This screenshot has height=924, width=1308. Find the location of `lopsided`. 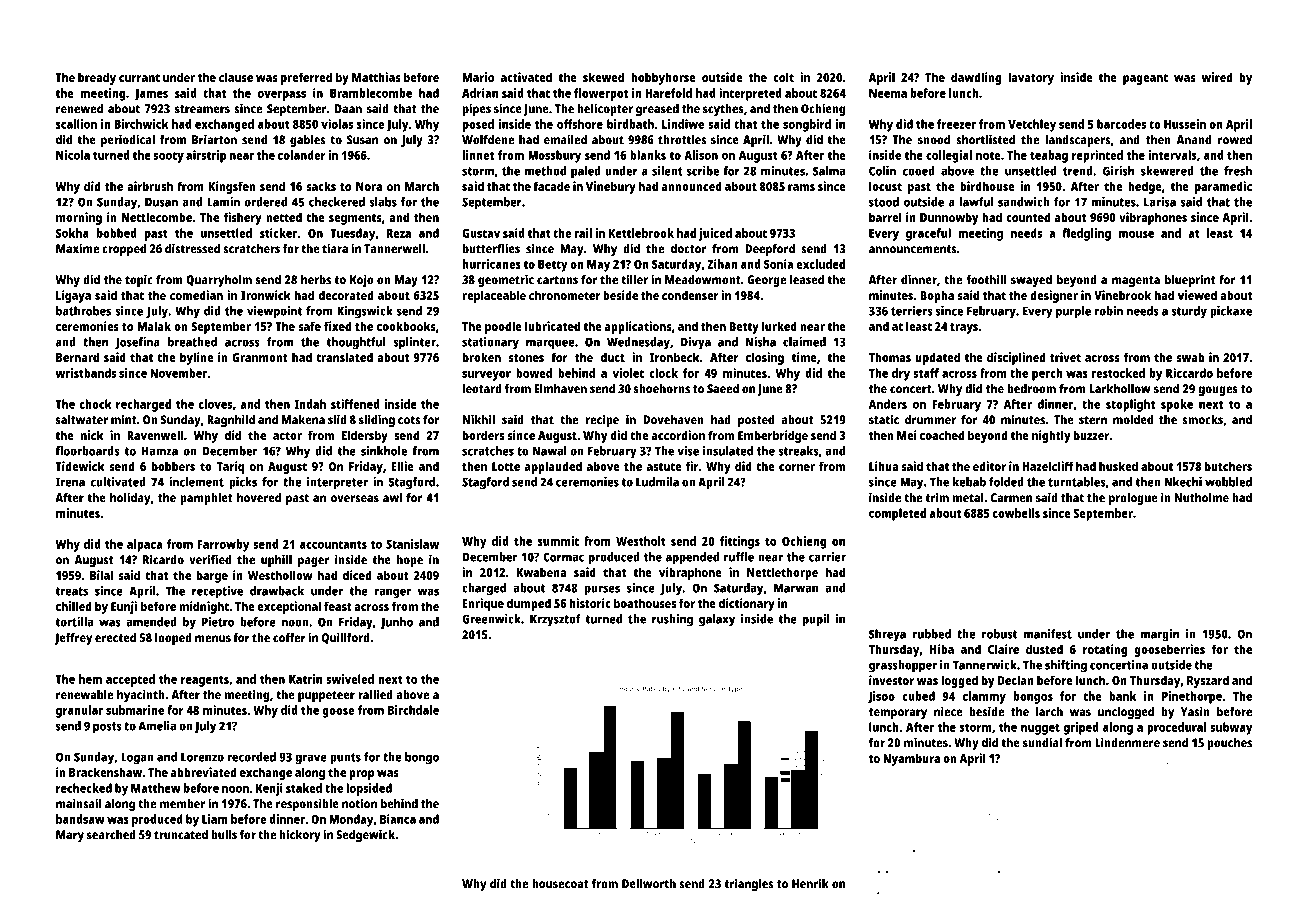

lopsided is located at coordinates (369, 789).
